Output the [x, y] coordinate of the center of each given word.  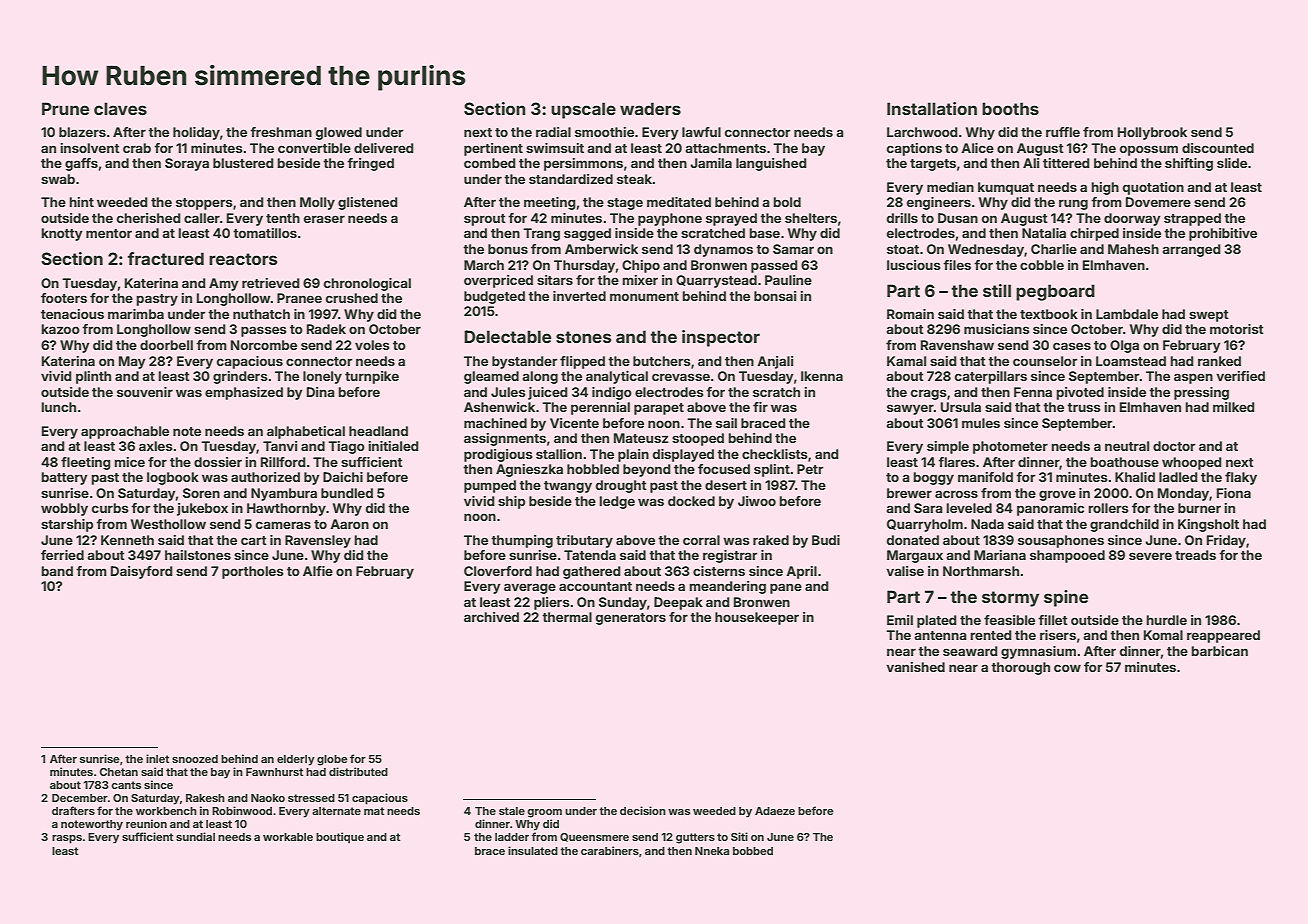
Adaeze [775, 811]
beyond [647, 470]
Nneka [712, 851]
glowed [339, 133]
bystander [524, 362]
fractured [165, 258]
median [950, 187]
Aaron [349, 524]
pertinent [493, 149]
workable [288, 837]
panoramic [1050, 509]
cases [1072, 346]
